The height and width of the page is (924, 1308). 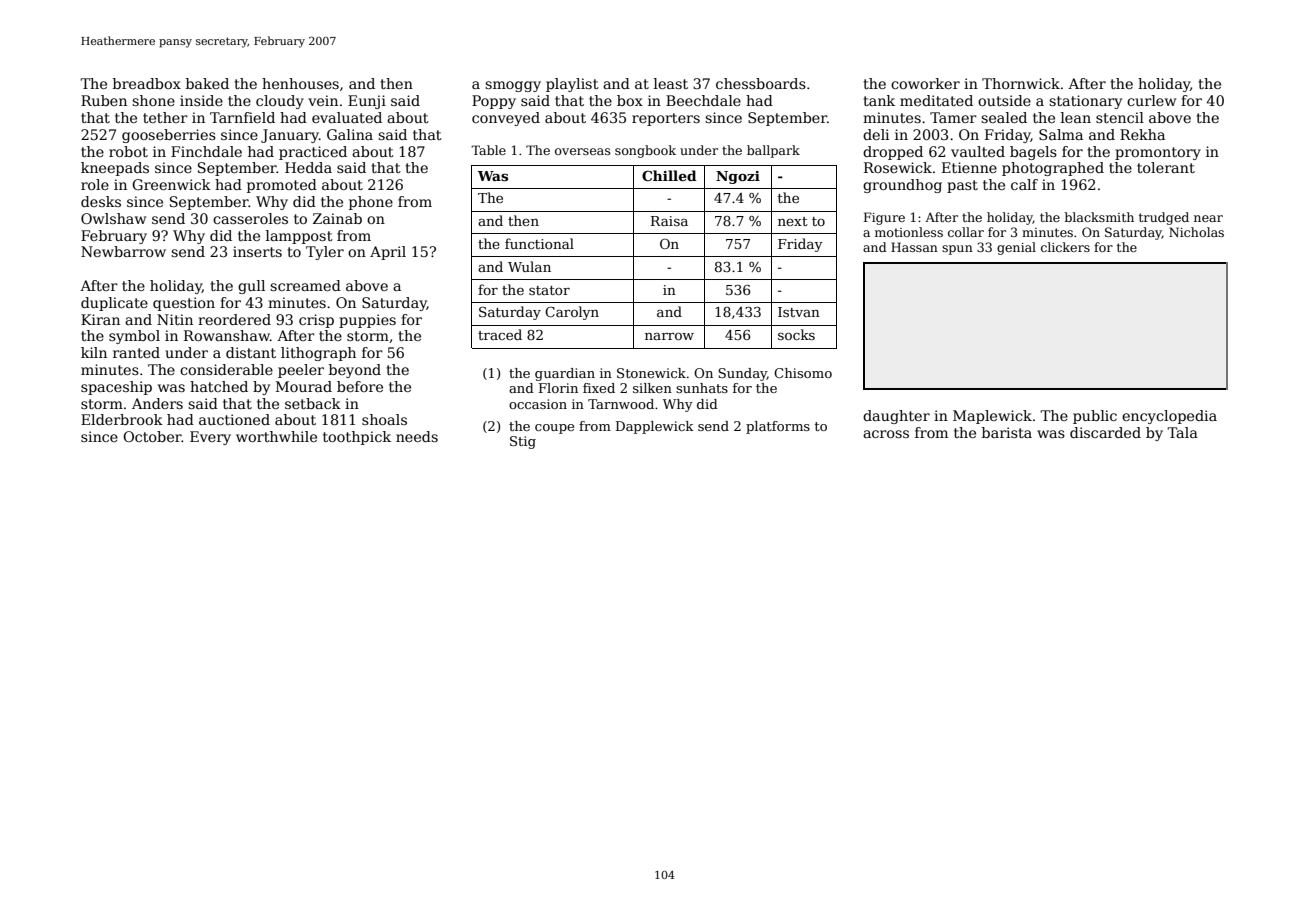 I want to click on narrow, so click(x=669, y=336).
